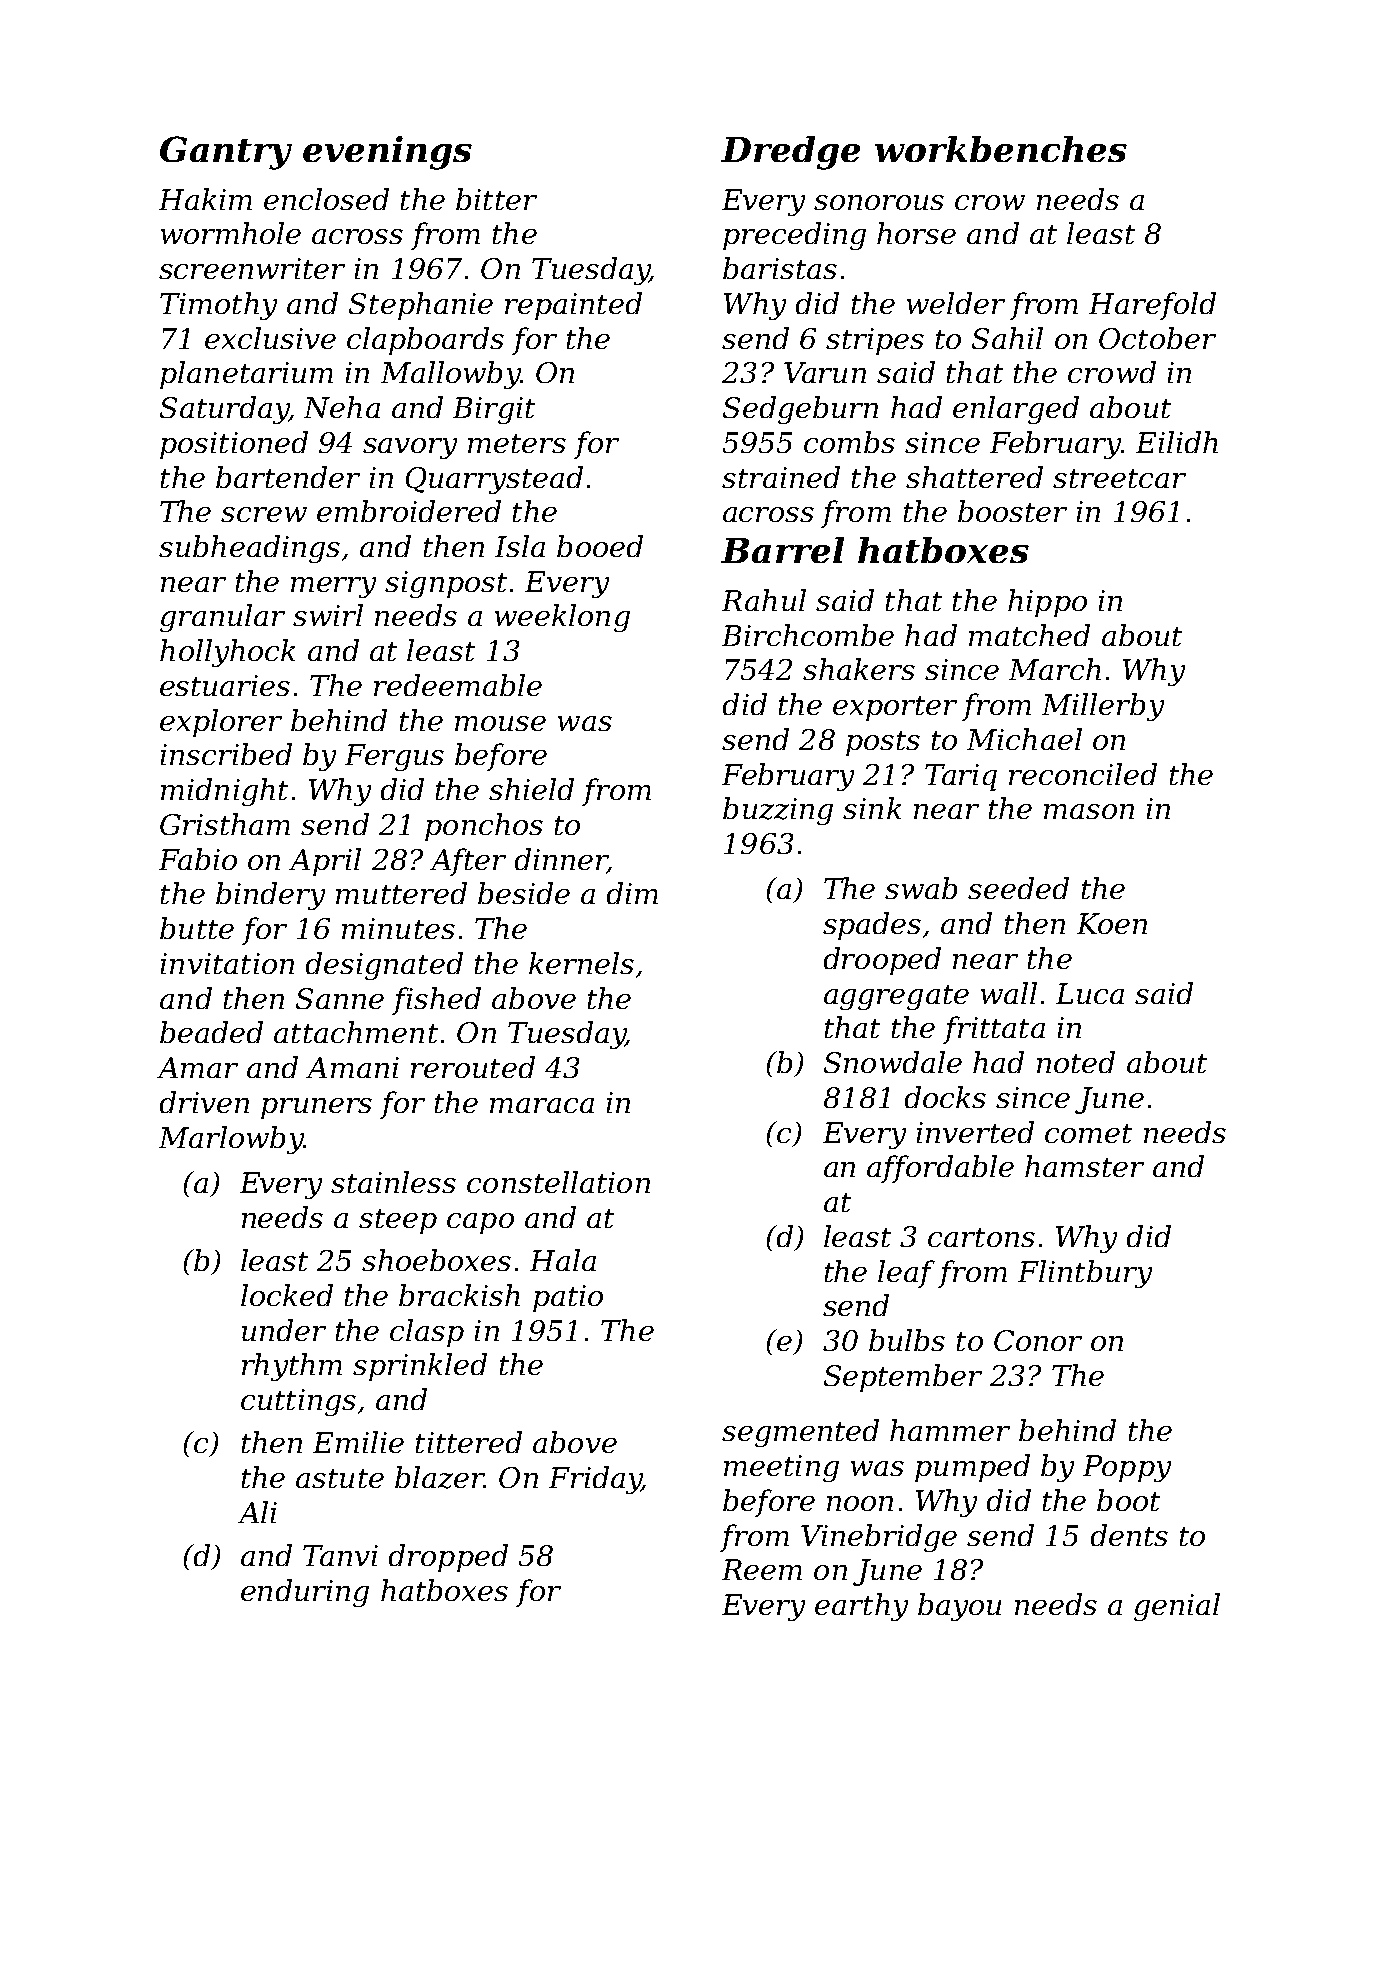 The height and width of the screenshot is (1969, 1386). What do you see at coordinates (1001, 149) in the screenshot?
I see `workbenches` at bounding box center [1001, 149].
